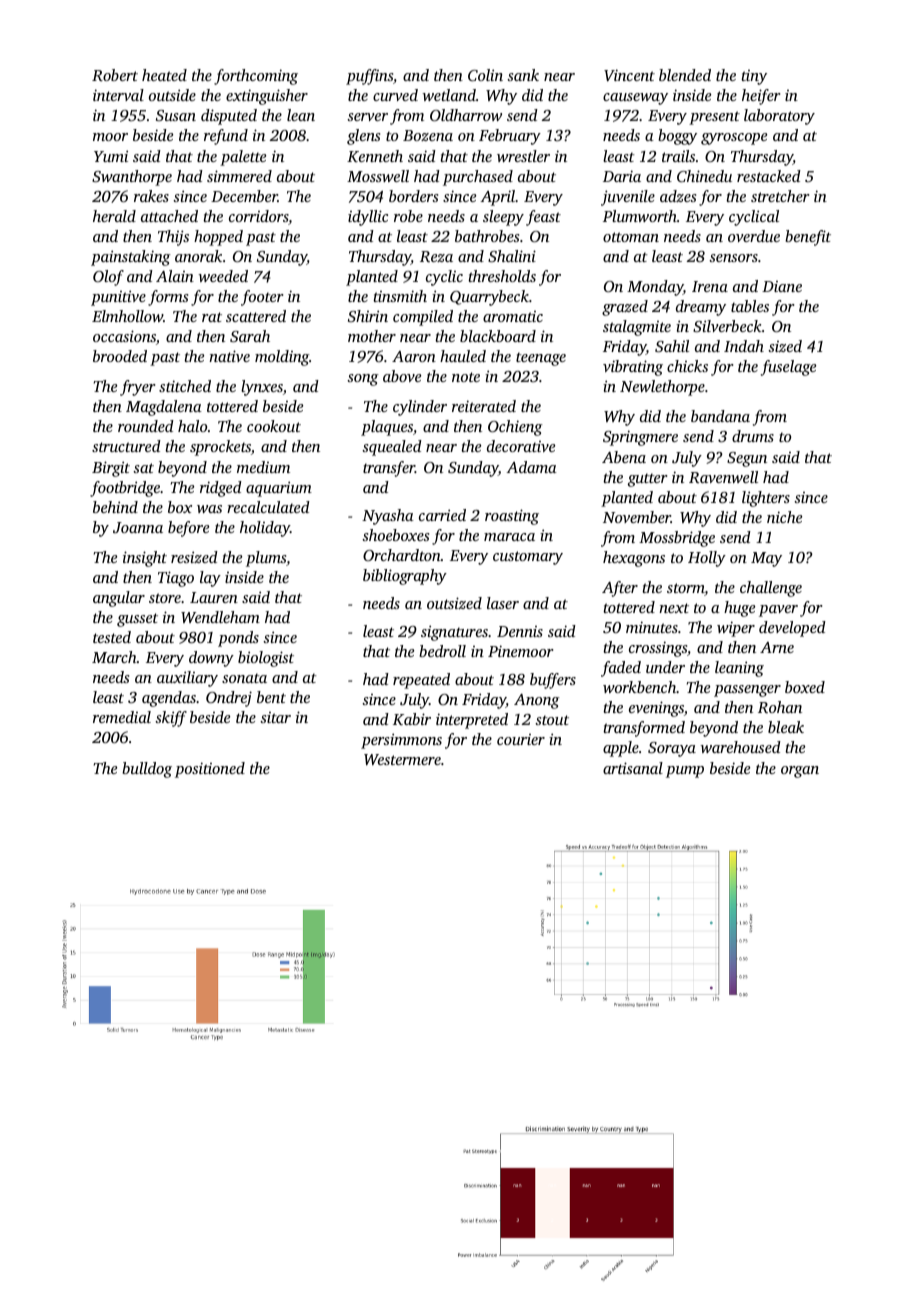 The height and width of the screenshot is (1308, 924). Describe the element at coordinates (754, 77) in the screenshot. I see `tiny` at that location.
